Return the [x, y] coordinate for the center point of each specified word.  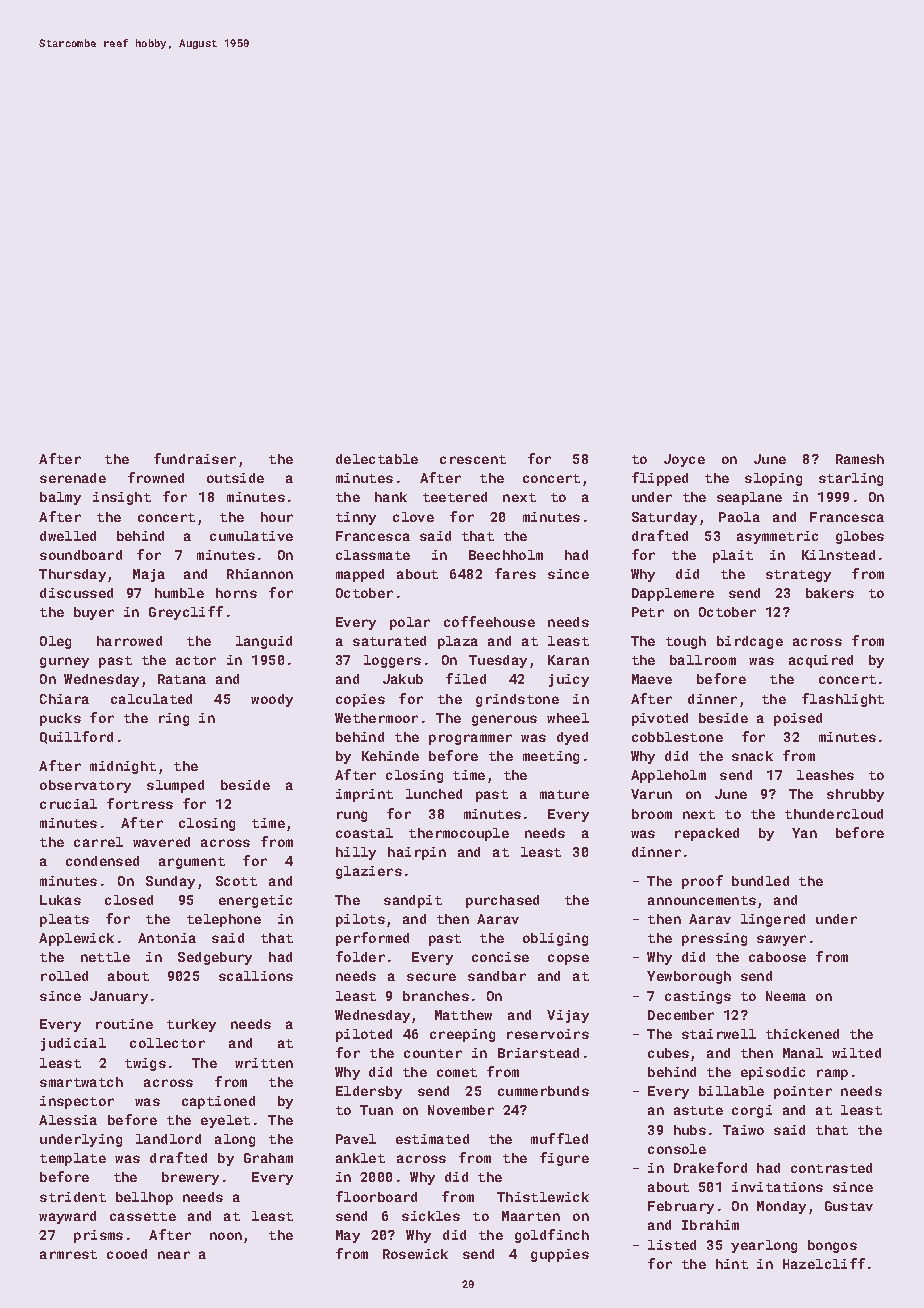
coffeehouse [489, 621]
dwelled [68, 536]
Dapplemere [673, 594]
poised [798, 719]
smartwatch [81, 1082]
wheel [568, 718]
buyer [94, 613]
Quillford [76, 737]
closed [129, 900]
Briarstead [538, 1053]
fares [515, 573]
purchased [502, 901]
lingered [773, 920]
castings [698, 997]
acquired [821, 661]
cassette [143, 1216]
